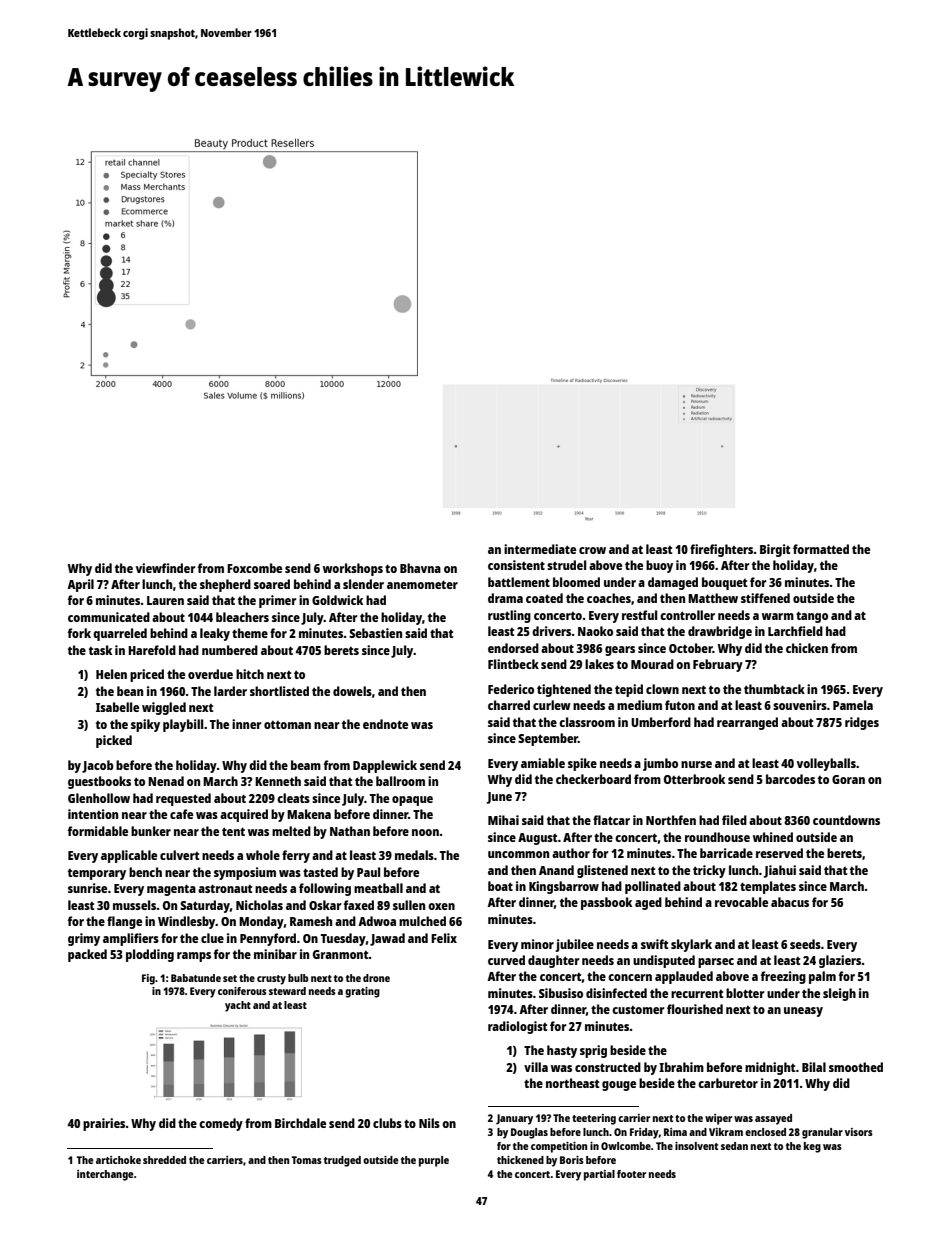  I want to click on Nicholas, so click(259, 905).
